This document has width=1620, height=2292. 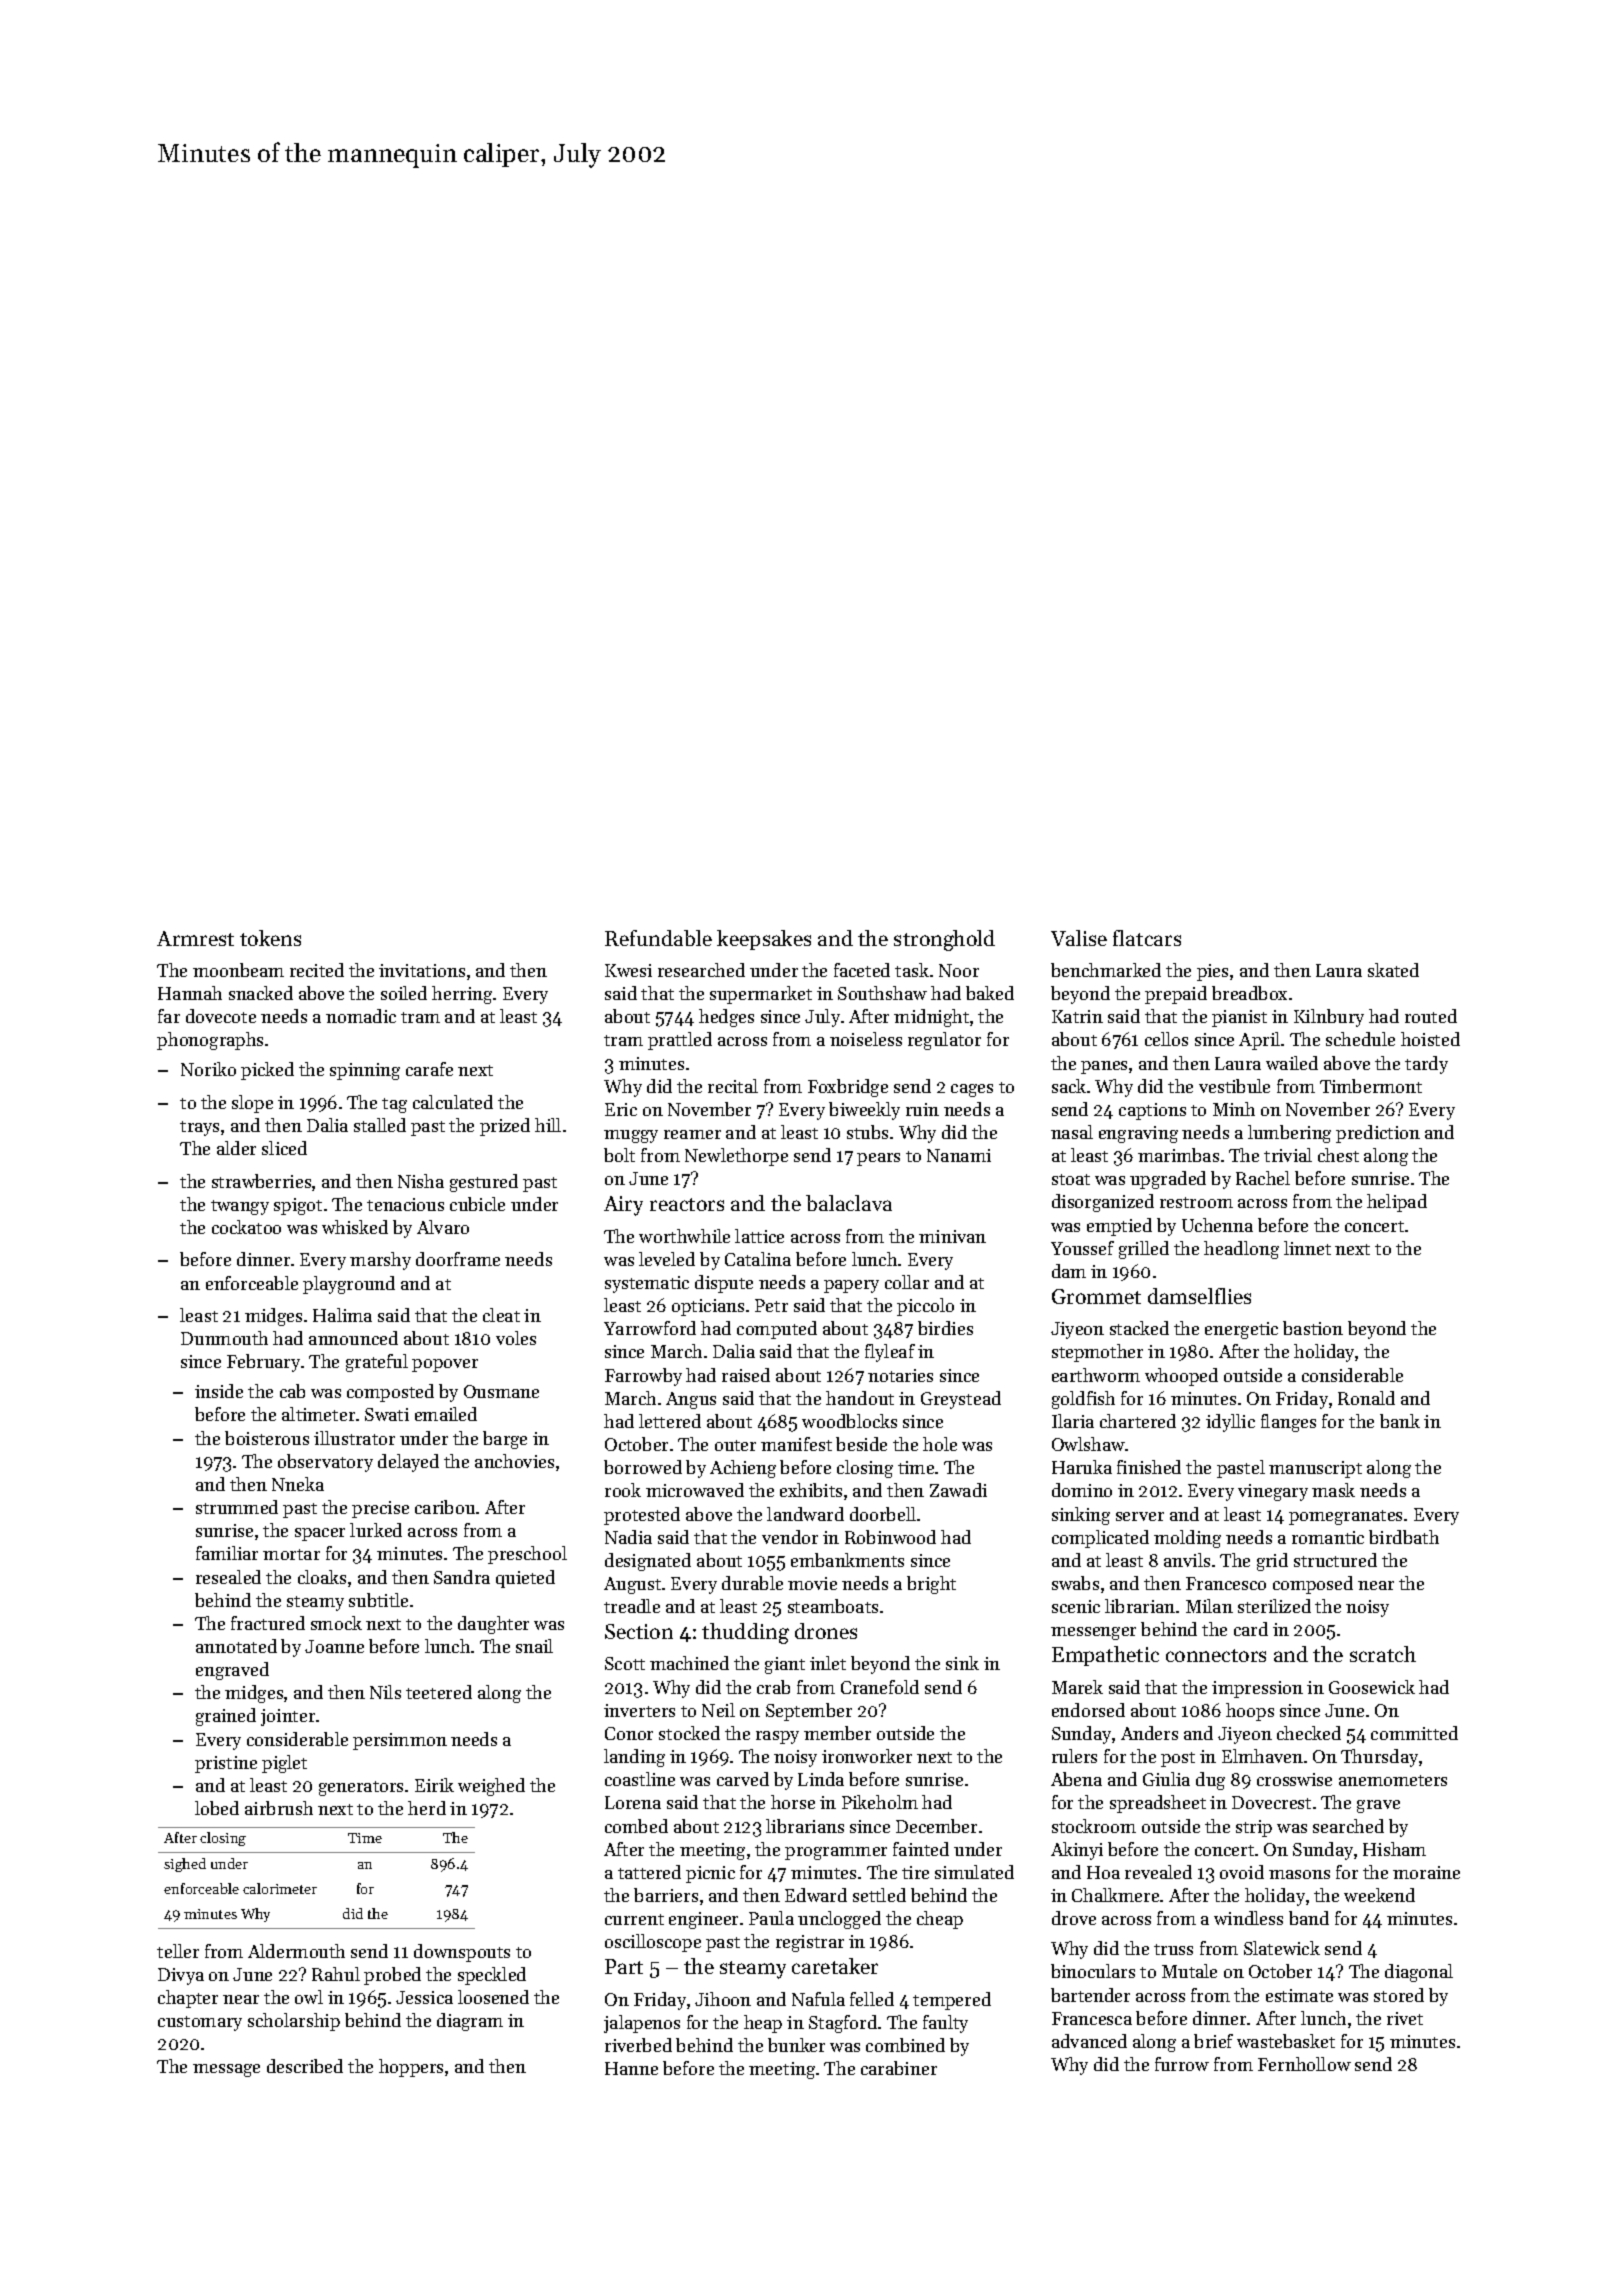 I want to click on helipad, so click(x=1397, y=1203).
